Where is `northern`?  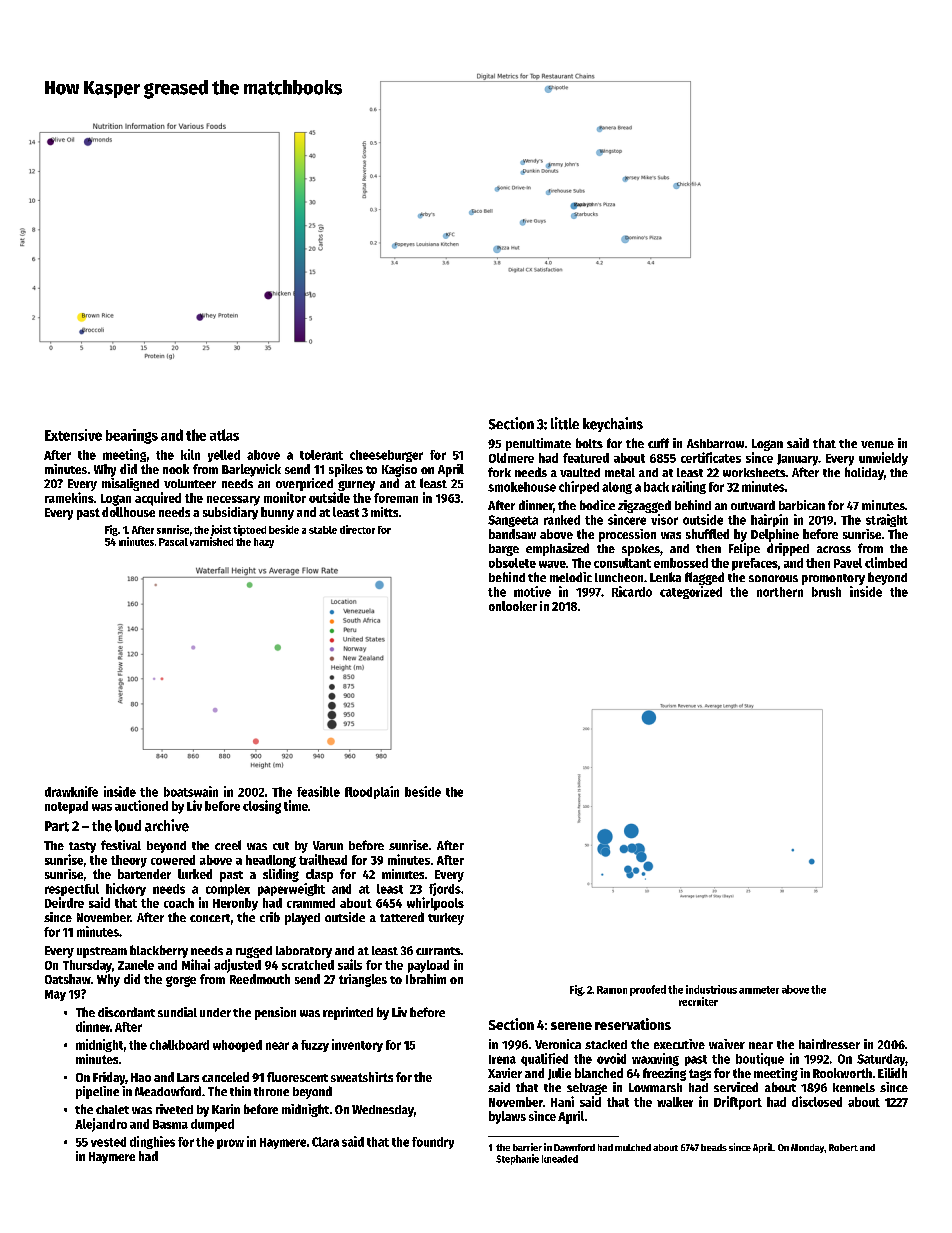
northern is located at coordinates (780, 592).
